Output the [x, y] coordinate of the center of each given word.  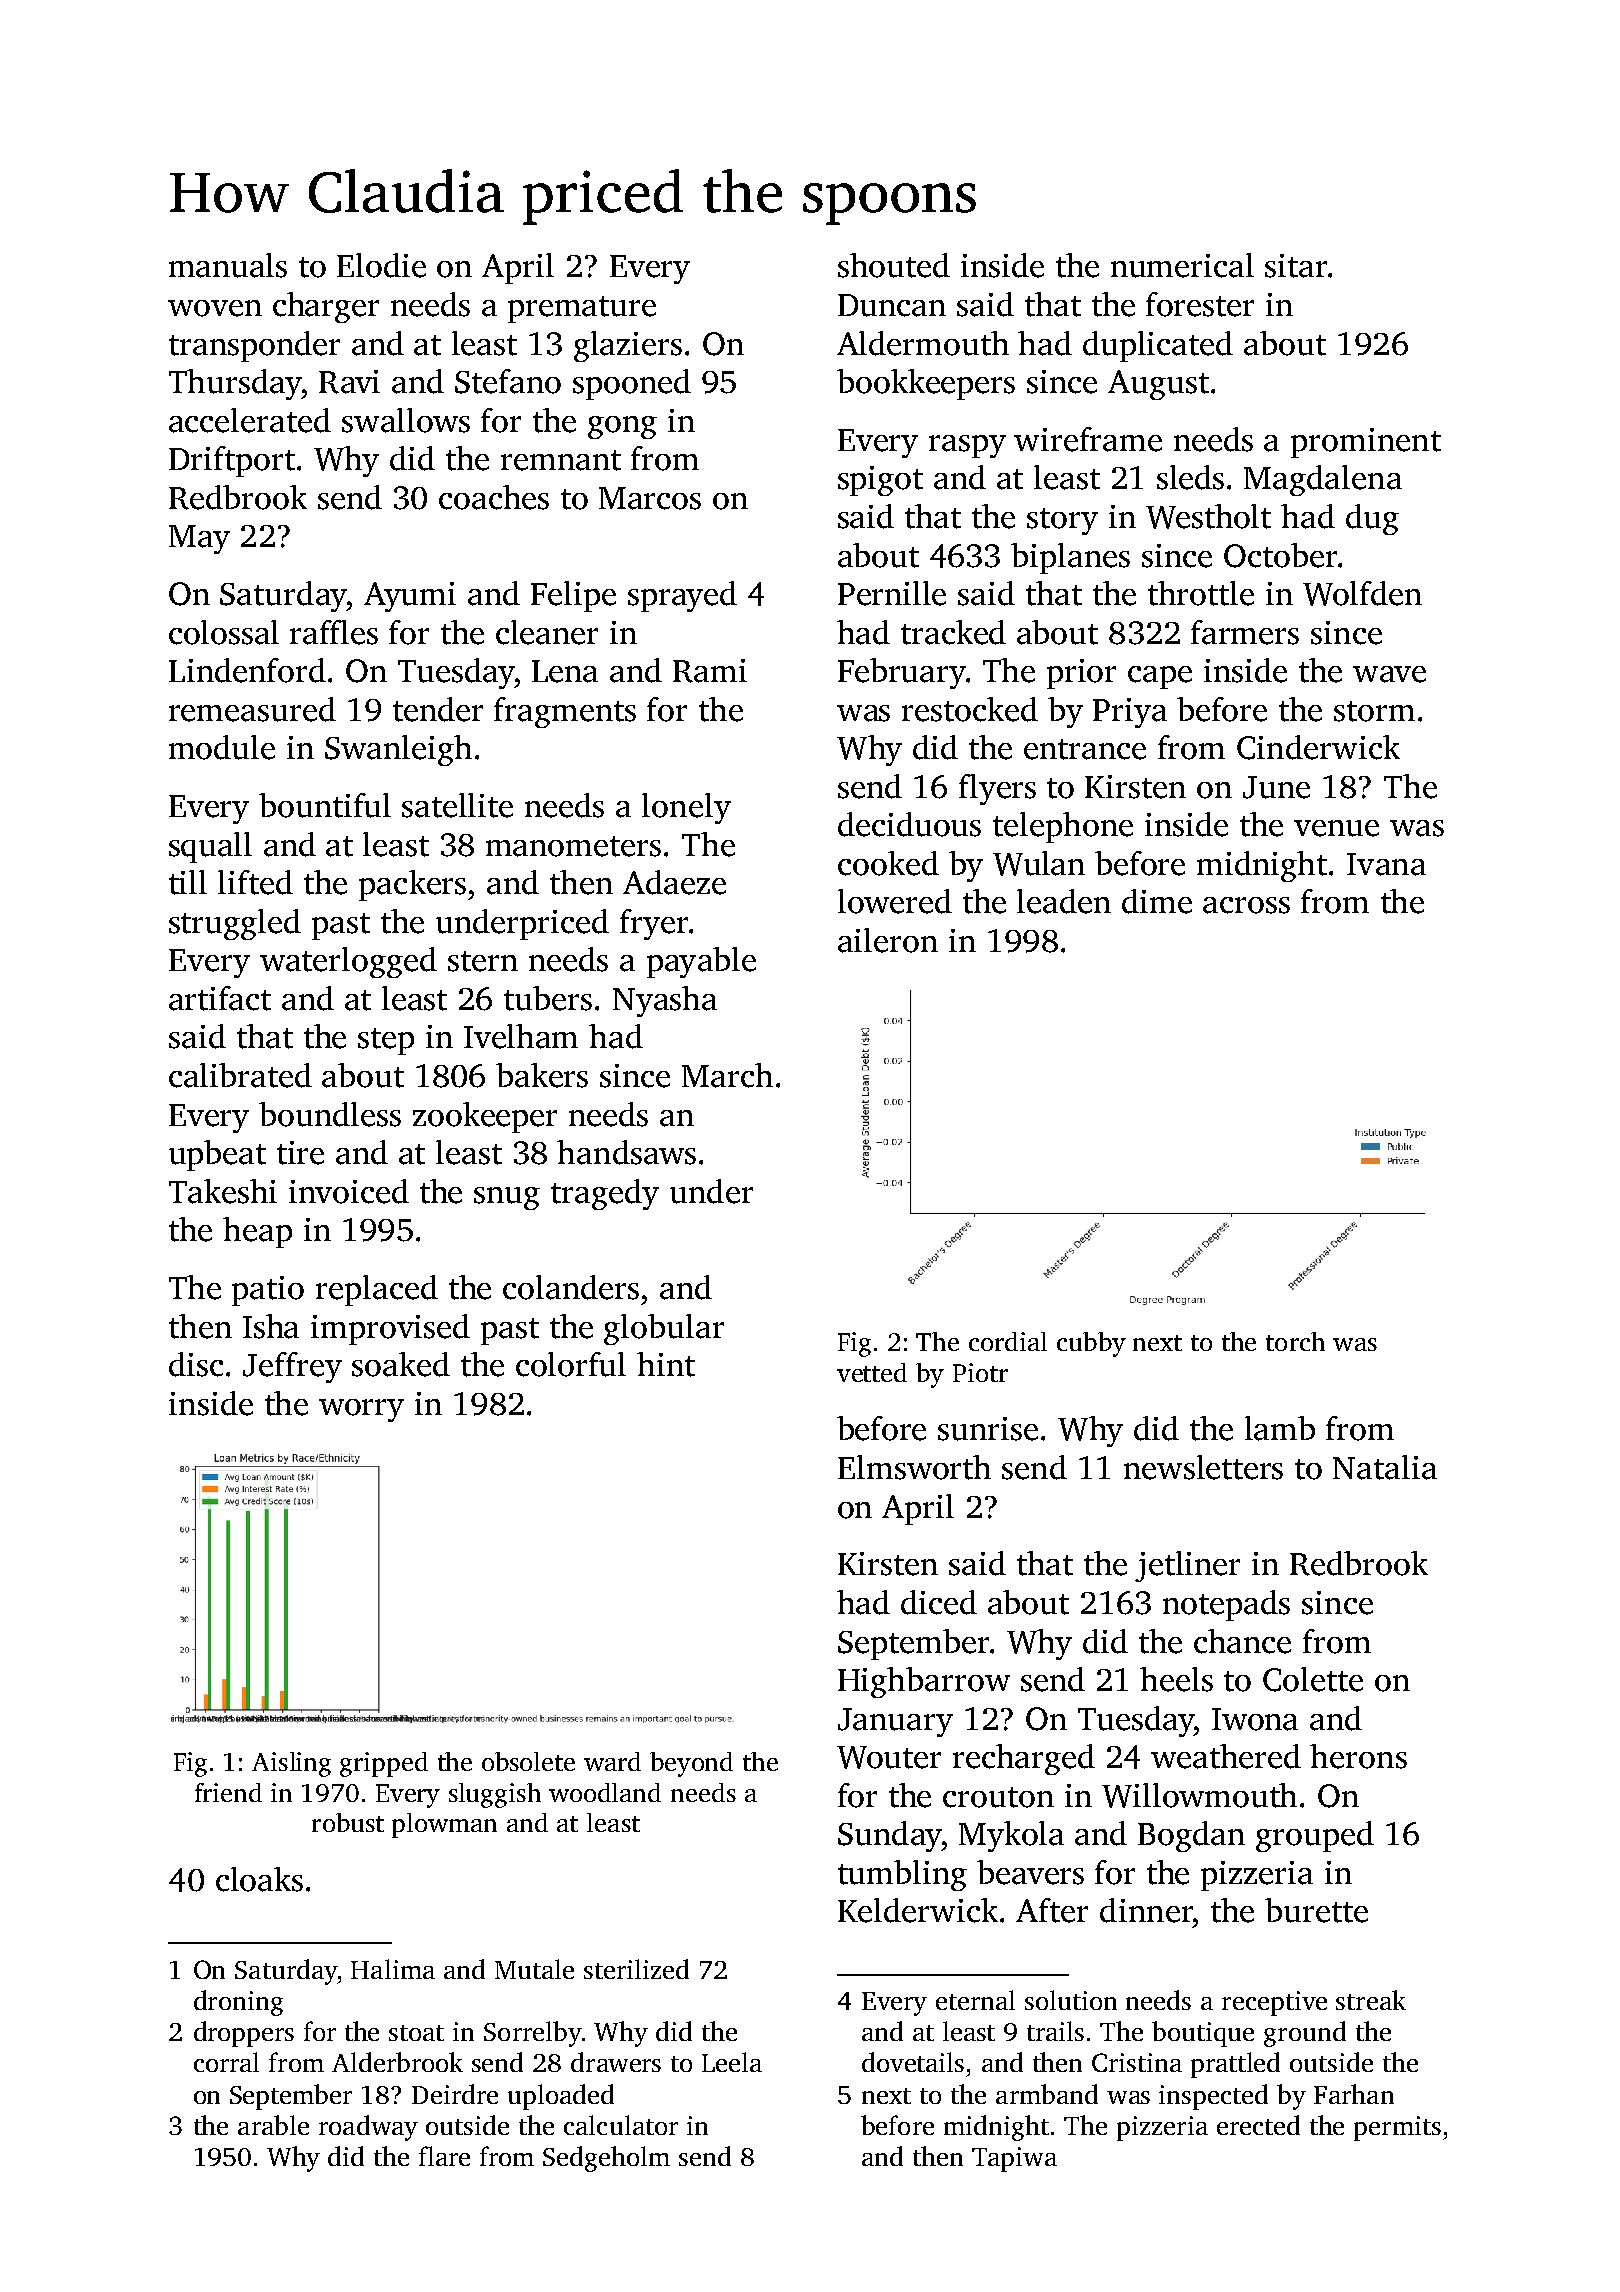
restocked [970, 709]
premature [582, 309]
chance [1242, 1641]
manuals [228, 265]
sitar [1296, 266]
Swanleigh [398, 750]
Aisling [291, 1764]
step [386, 1041]
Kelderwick [918, 1910]
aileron [888, 940]
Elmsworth [914, 1467]
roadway [368, 2128]
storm [1374, 711]
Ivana [1386, 864]
